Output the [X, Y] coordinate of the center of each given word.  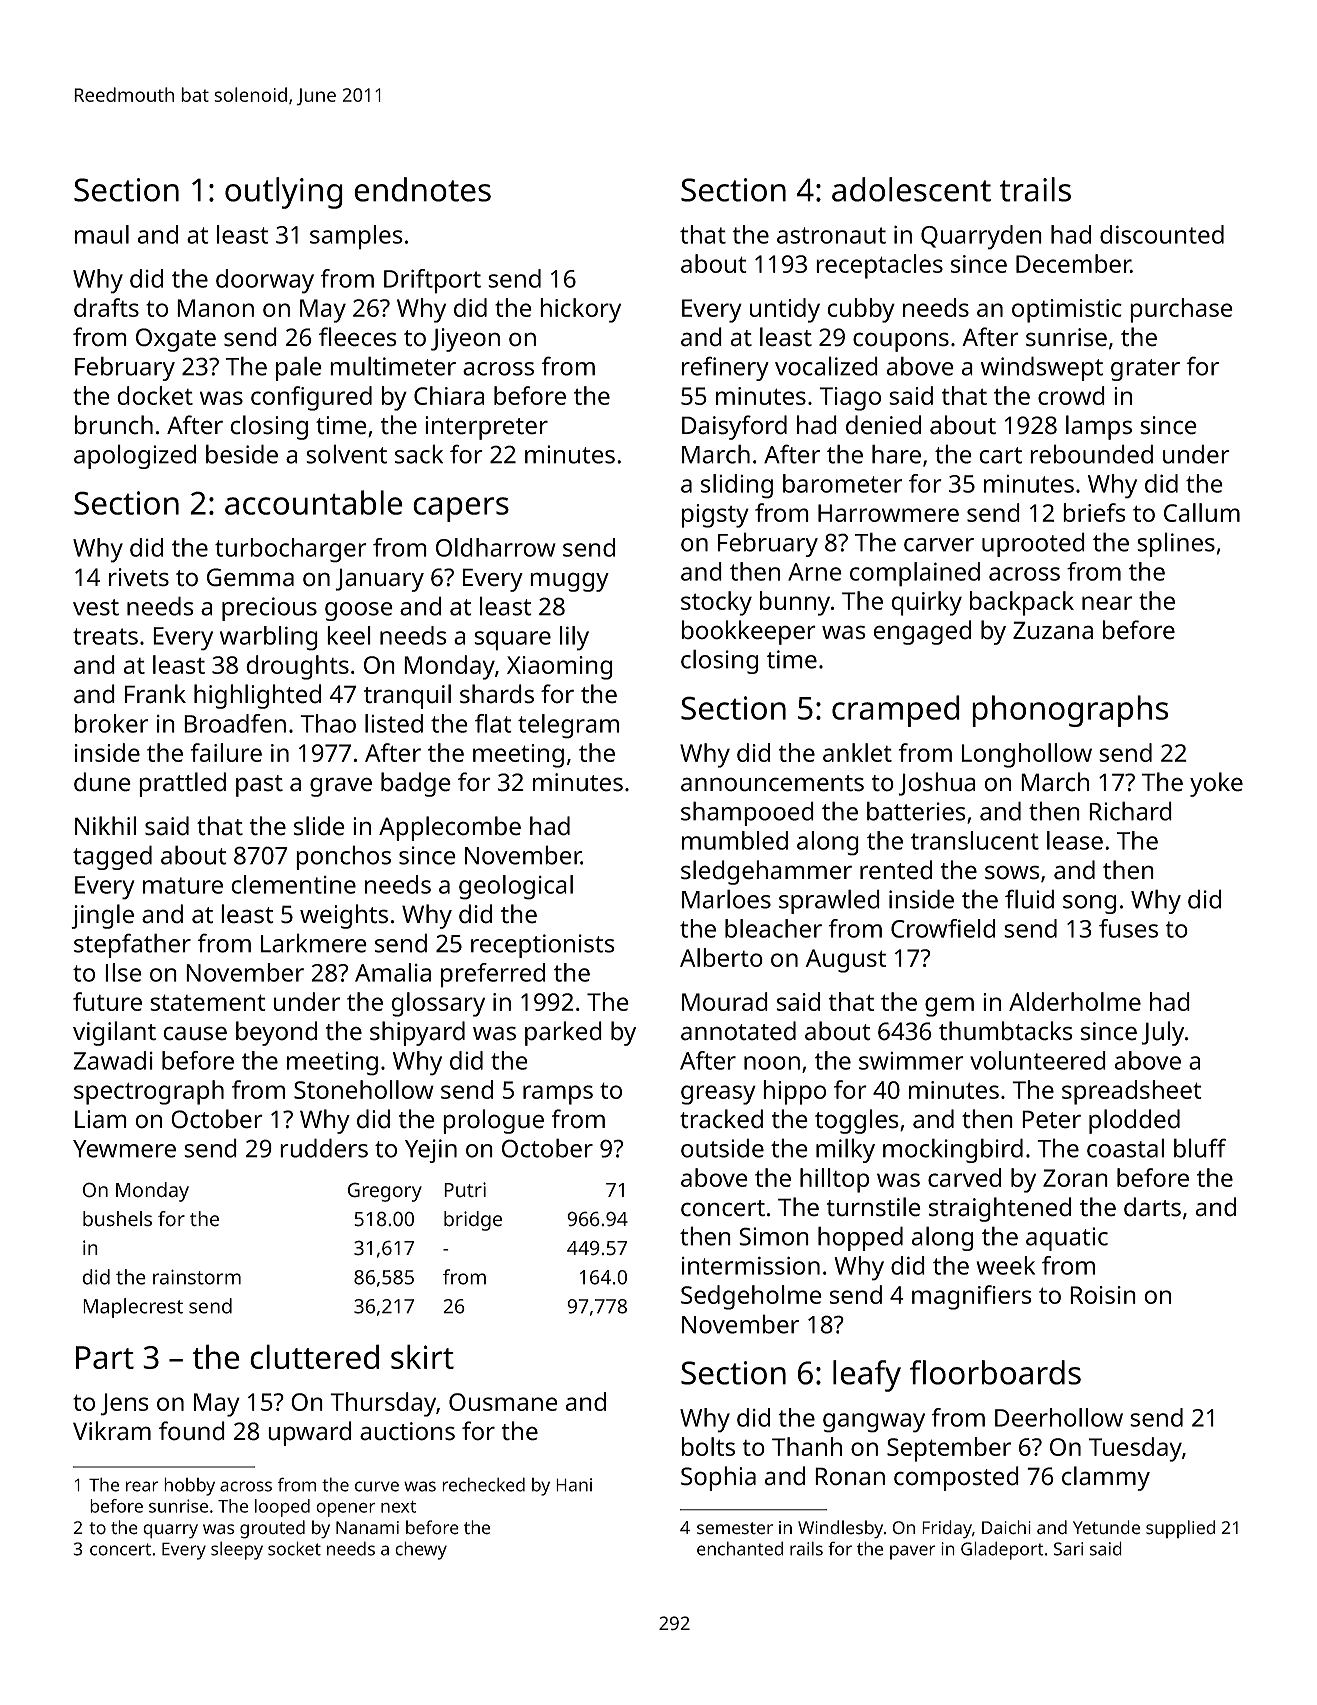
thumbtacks [1006, 1031]
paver [913, 1552]
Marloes [726, 899]
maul [102, 234]
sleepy [237, 1550]
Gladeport [1002, 1550]
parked [563, 1033]
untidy [785, 310]
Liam [101, 1119]
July [1163, 1033]
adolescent [911, 189]
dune [102, 782]
